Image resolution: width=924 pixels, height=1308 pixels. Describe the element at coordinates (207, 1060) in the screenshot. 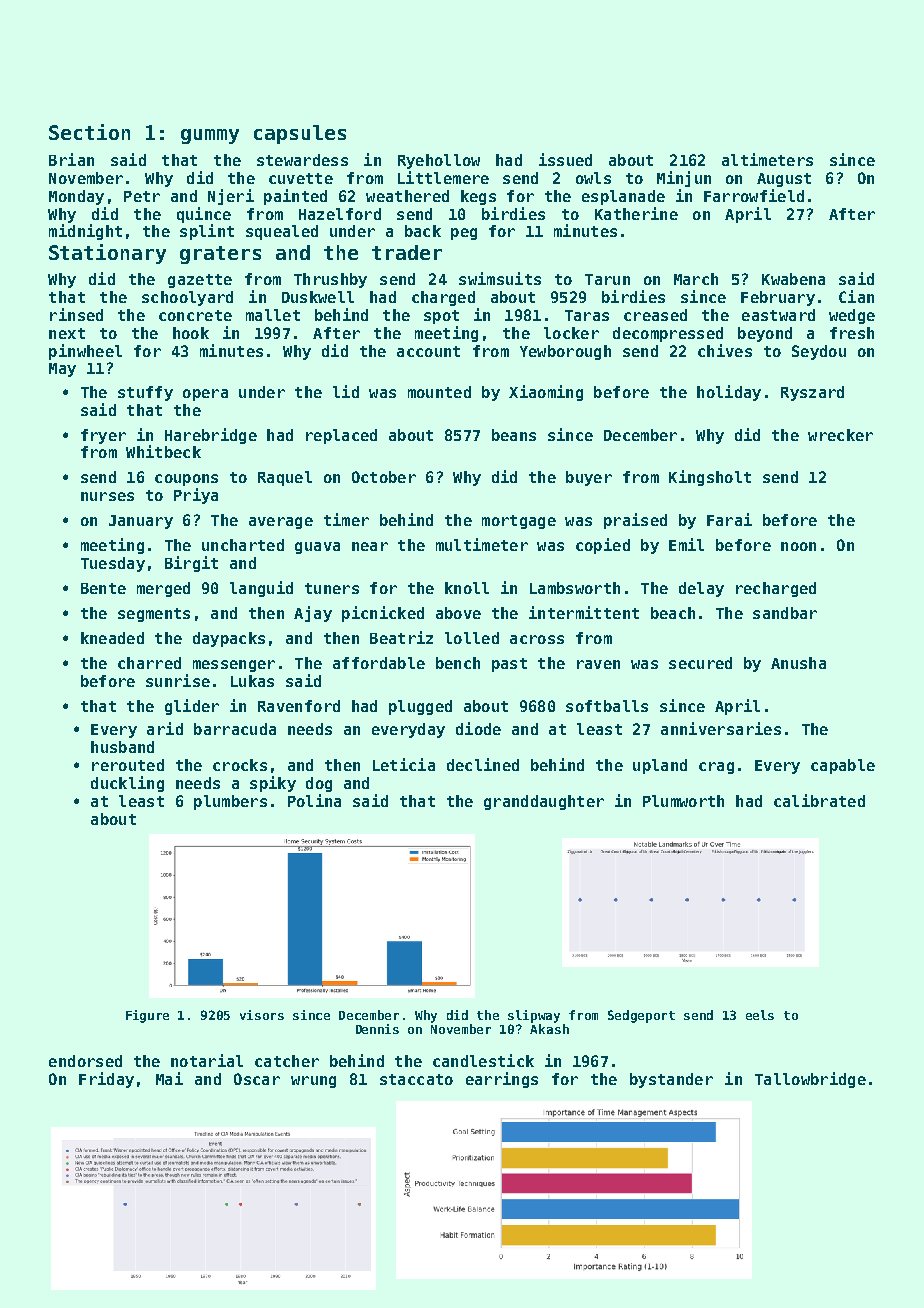

I see `notarial` at that location.
